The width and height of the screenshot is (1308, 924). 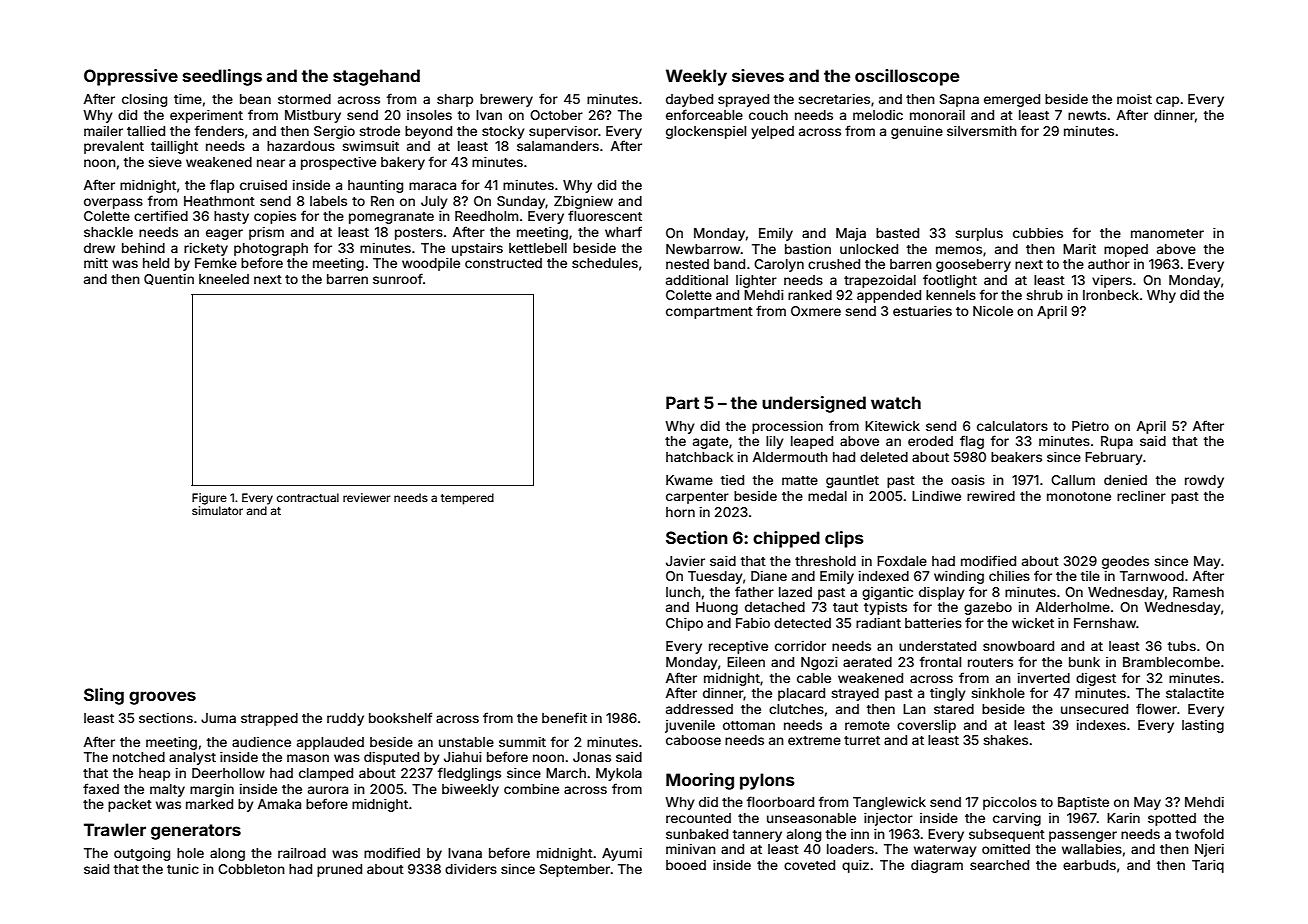 What do you see at coordinates (302, 853) in the screenshot?
I see `railroad` at bounding box center [302, 853].
